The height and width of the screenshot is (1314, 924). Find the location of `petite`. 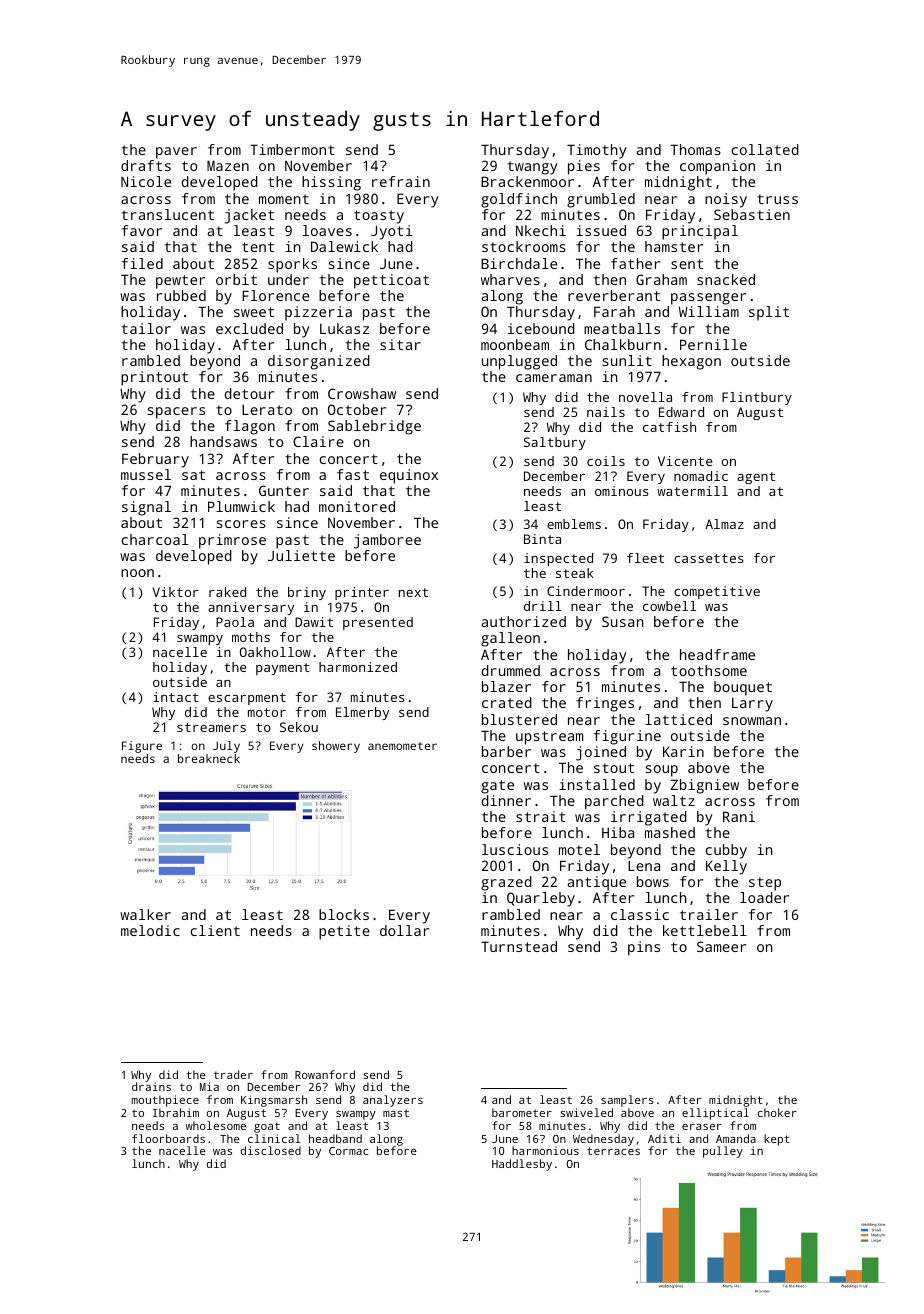

petite is located at coordinates (344, 932).
